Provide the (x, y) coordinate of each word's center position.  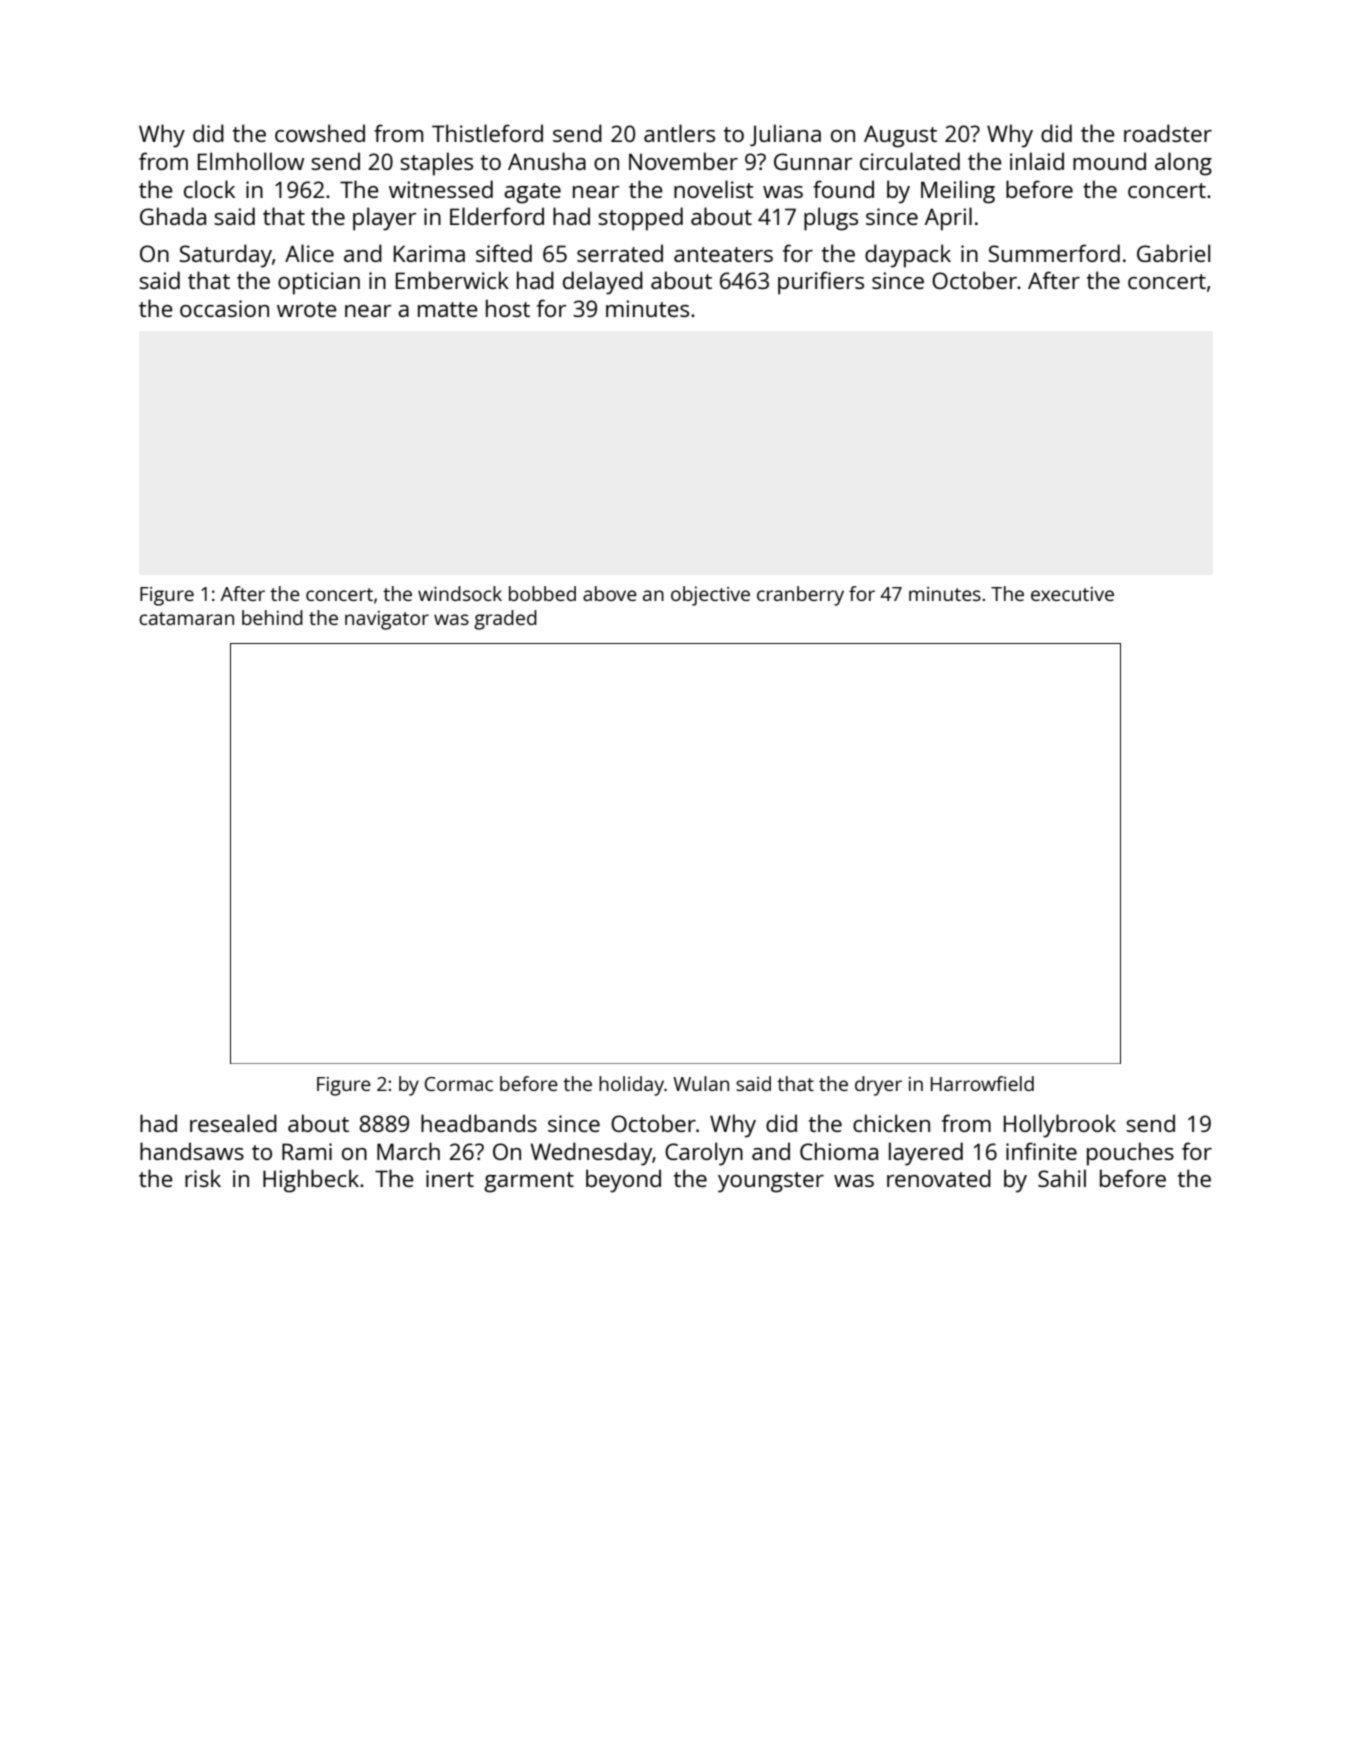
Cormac (459, 1084)
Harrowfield (982, 1083)
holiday (631, 1086)
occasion (224, 308)
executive (1072, 594)
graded (505, 620)
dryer (878, 1086)
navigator (387, 620)
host (508, 308)
